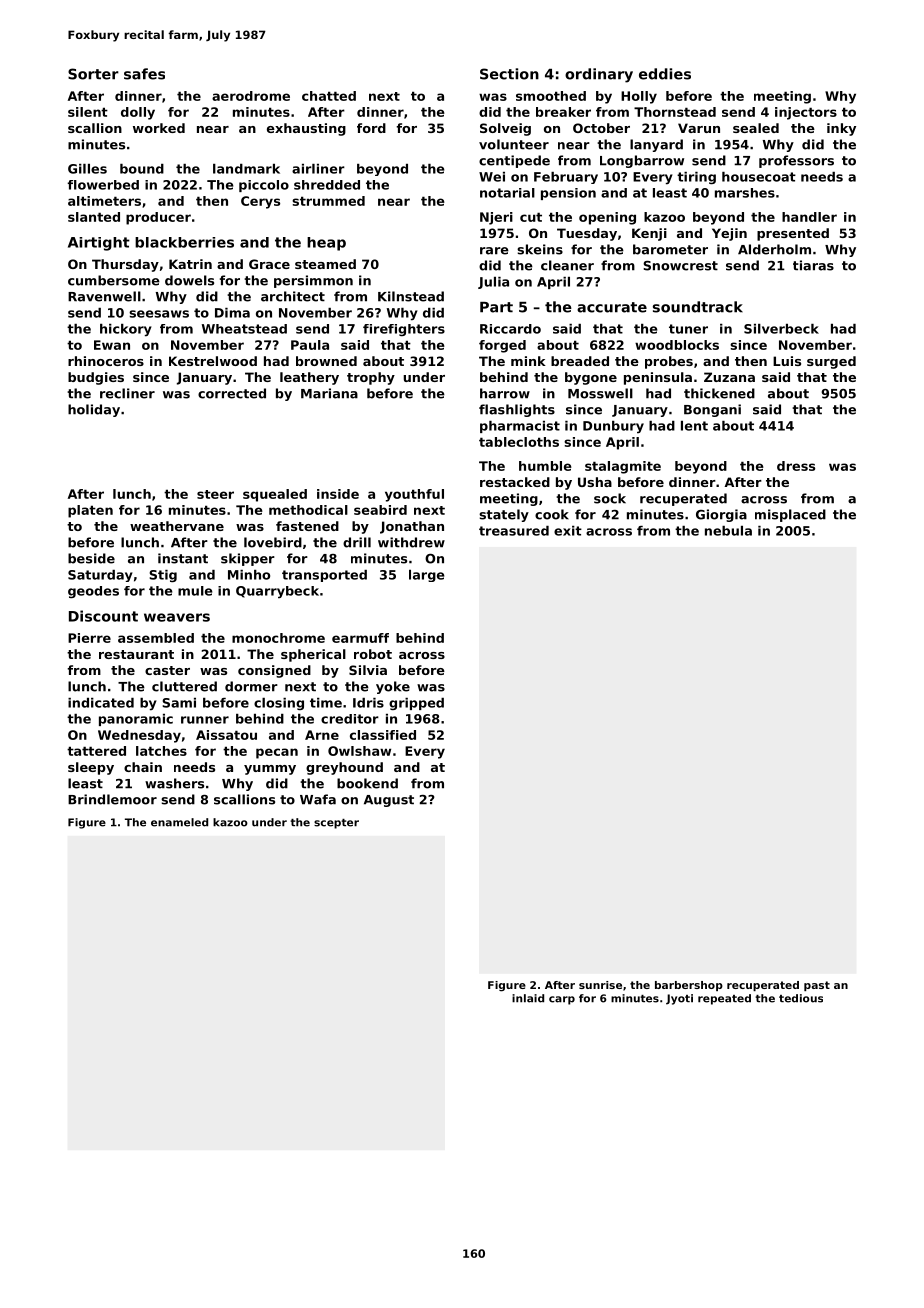  Describe the element at coordinates (517, 410) in the screenshot. I see `flashlights` at that location.
